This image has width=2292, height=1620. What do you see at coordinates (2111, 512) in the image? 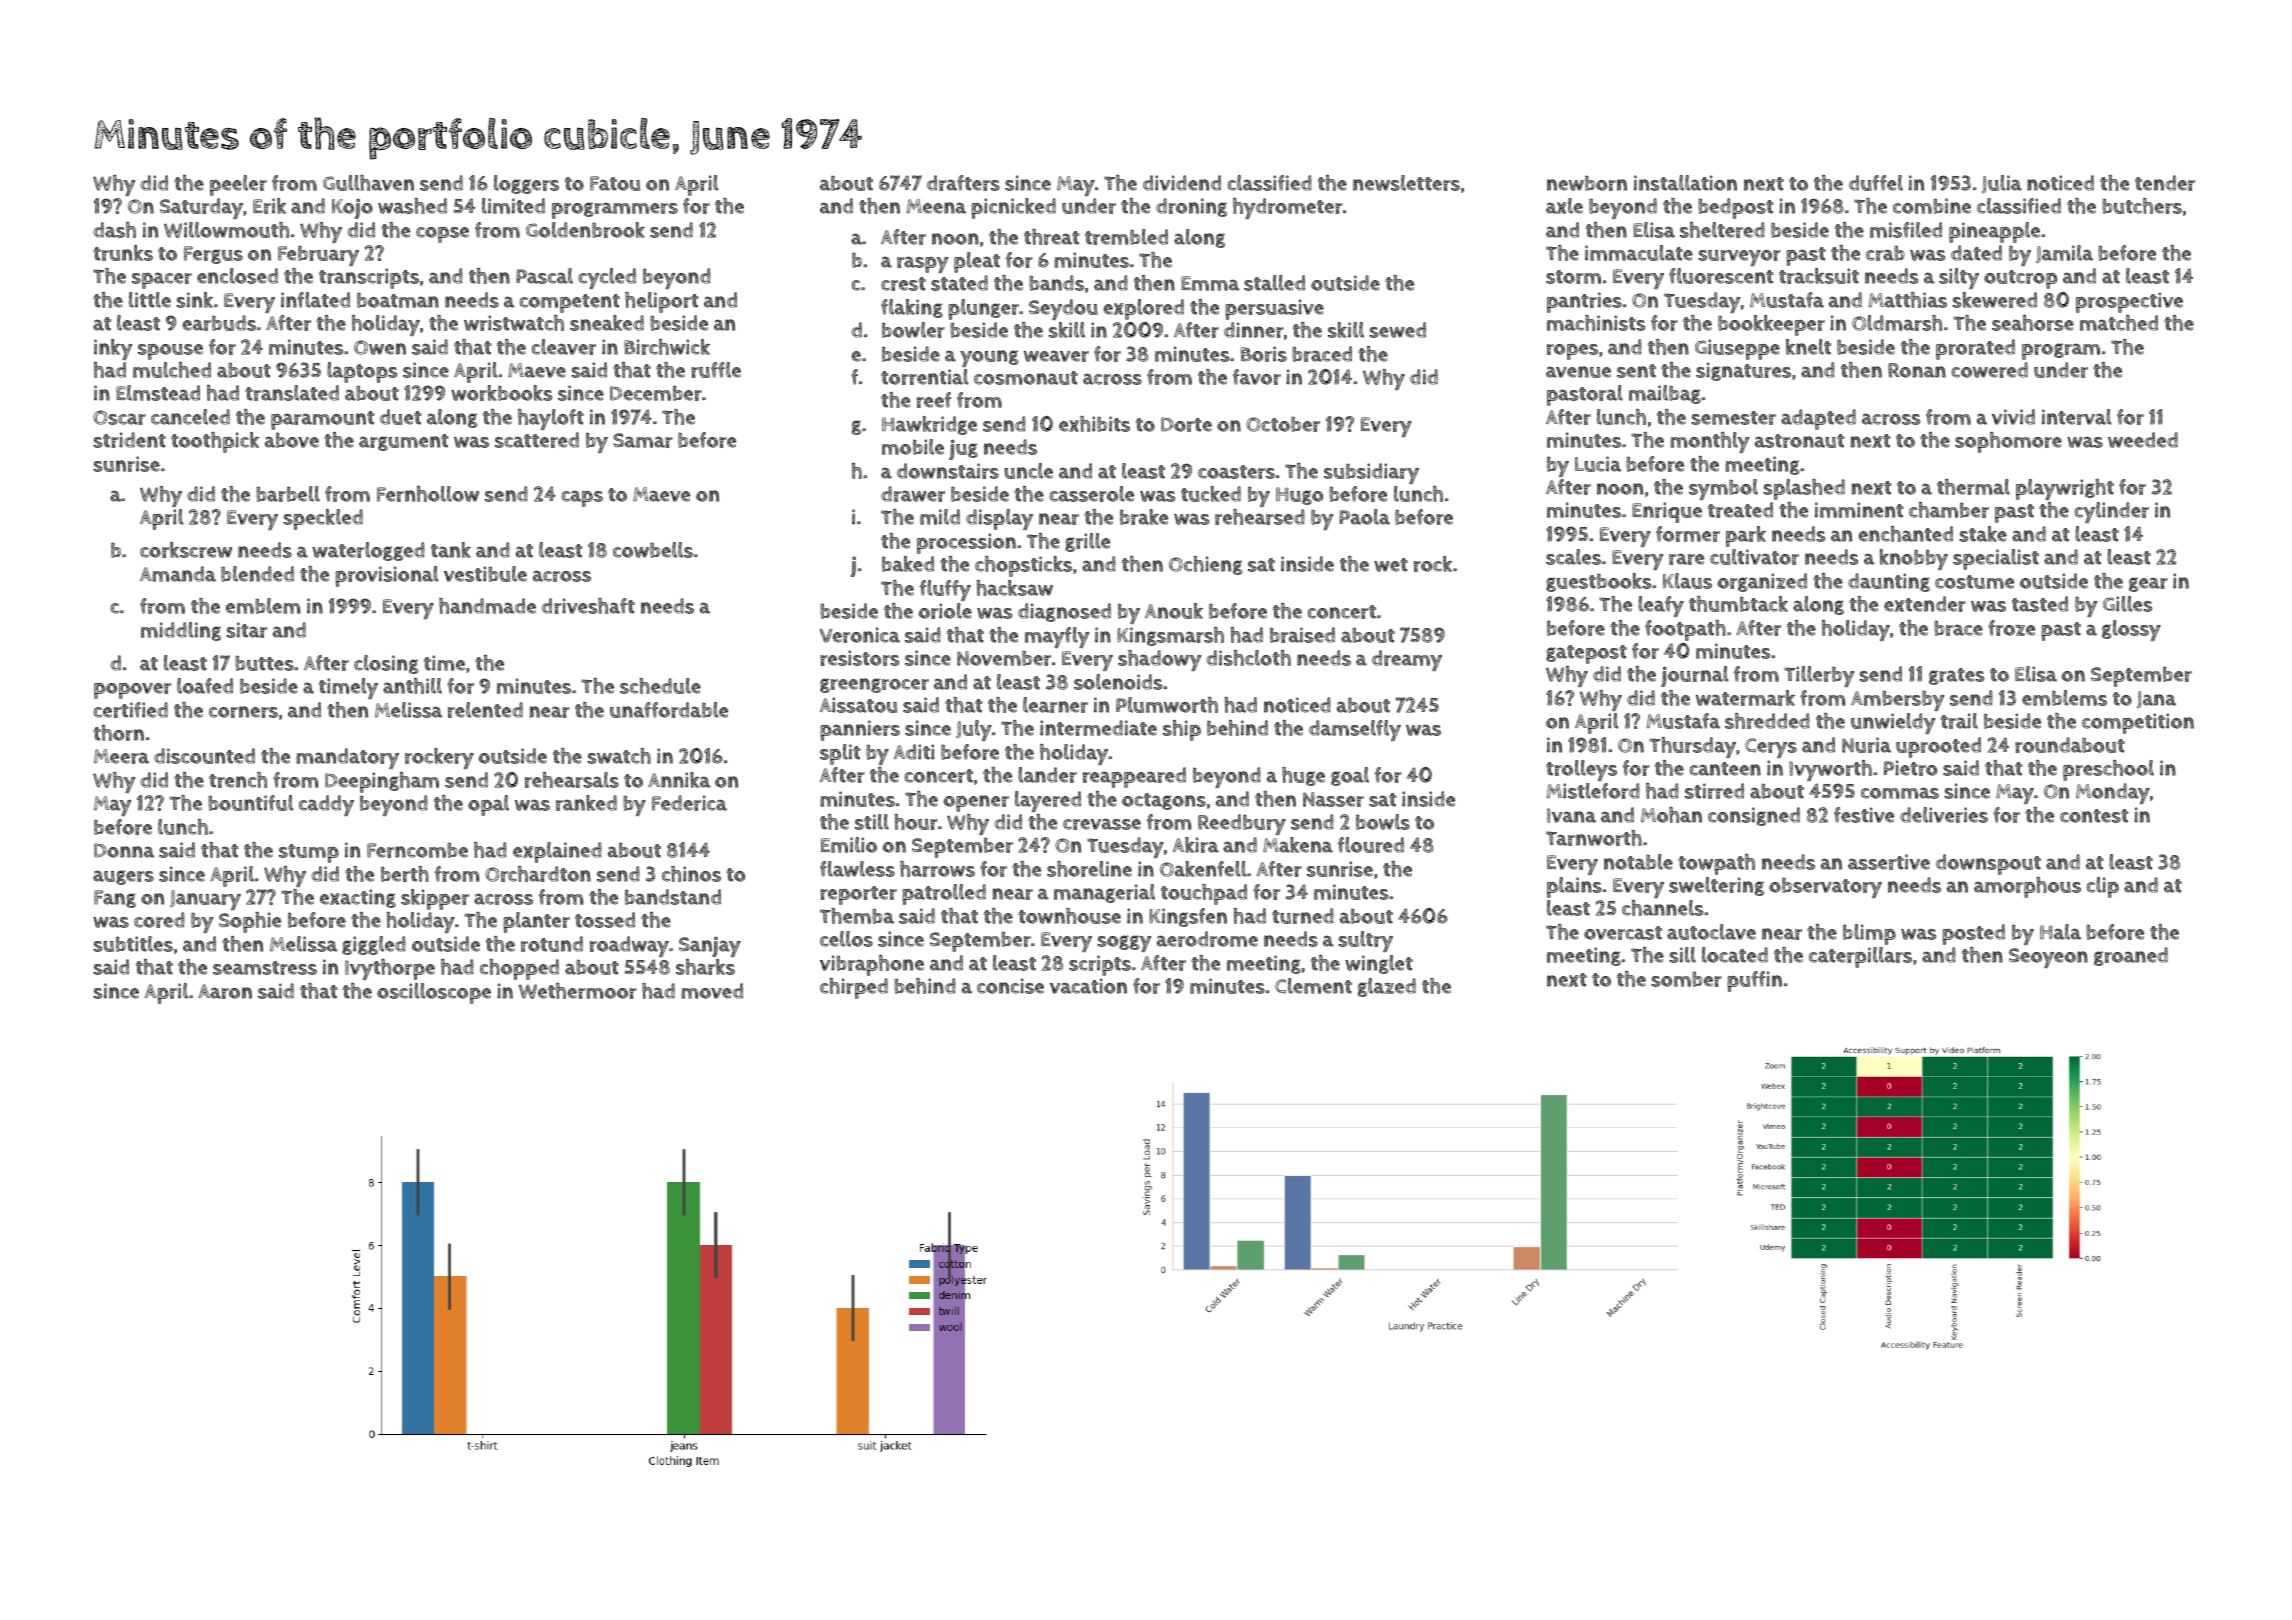
I see `cylinder` at bounding box center [2111, 512].
